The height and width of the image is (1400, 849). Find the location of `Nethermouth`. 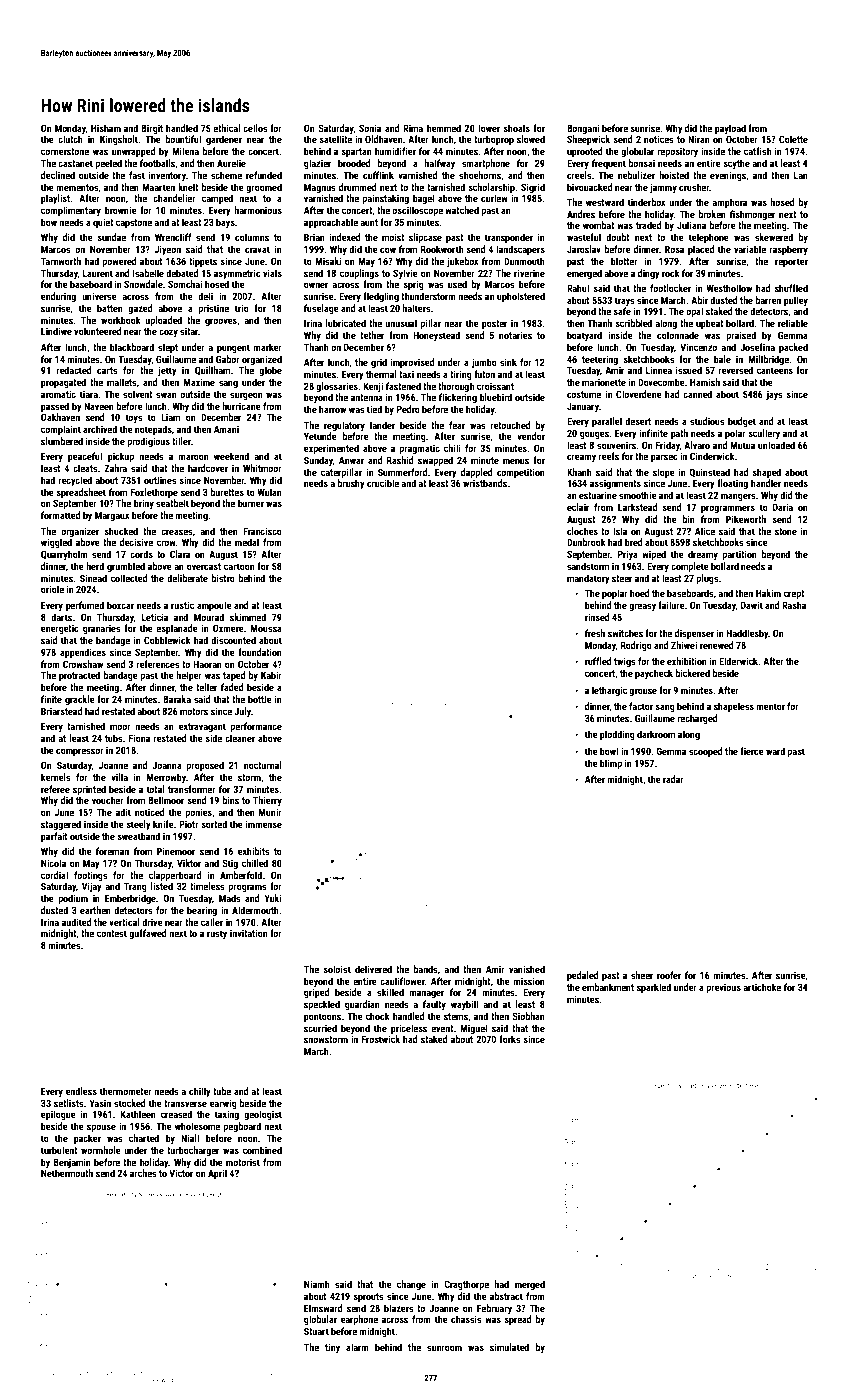

Nethermouth is located at coordinates (67, 1173).
